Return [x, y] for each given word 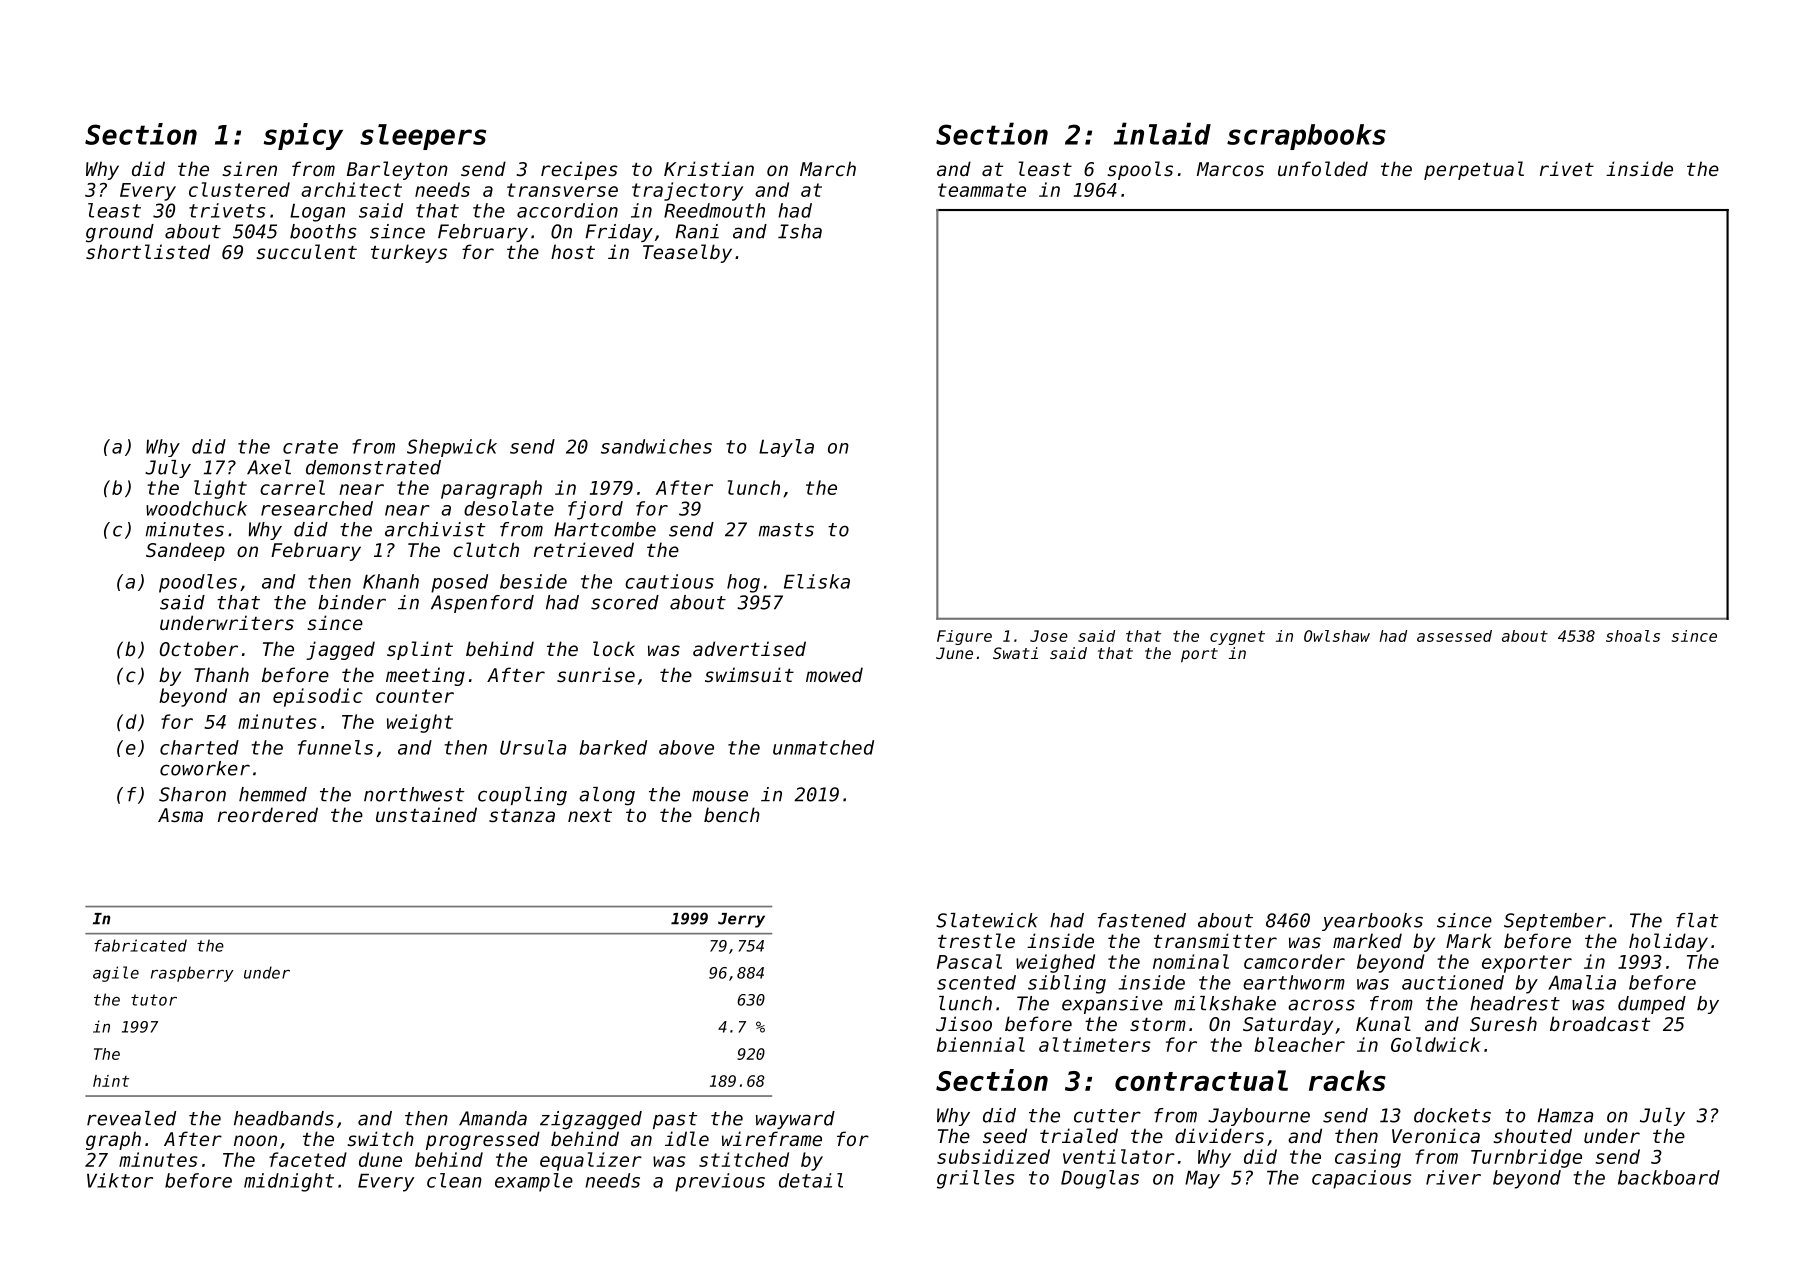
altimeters [1095, 1044]
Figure [964, 637]
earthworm [1294, 982]
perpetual [1474, 170]
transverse [562, 190]
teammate [982, 190]
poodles [198, 583]
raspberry [192, 974]
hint [111, 1081]
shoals [1633, 636]
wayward [795, 1120]
